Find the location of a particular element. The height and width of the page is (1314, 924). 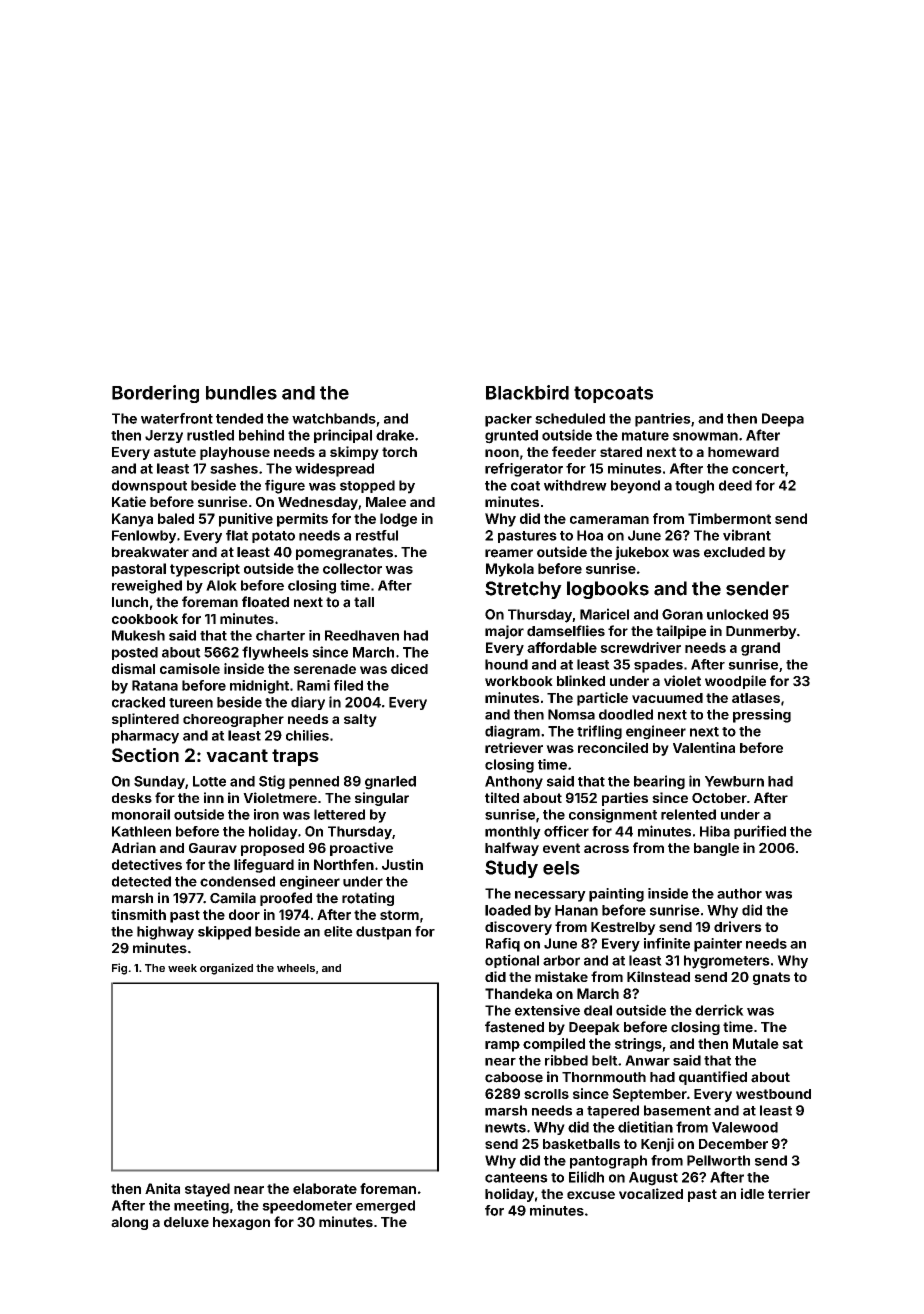

drivers is located at coordinates (738, 926).
